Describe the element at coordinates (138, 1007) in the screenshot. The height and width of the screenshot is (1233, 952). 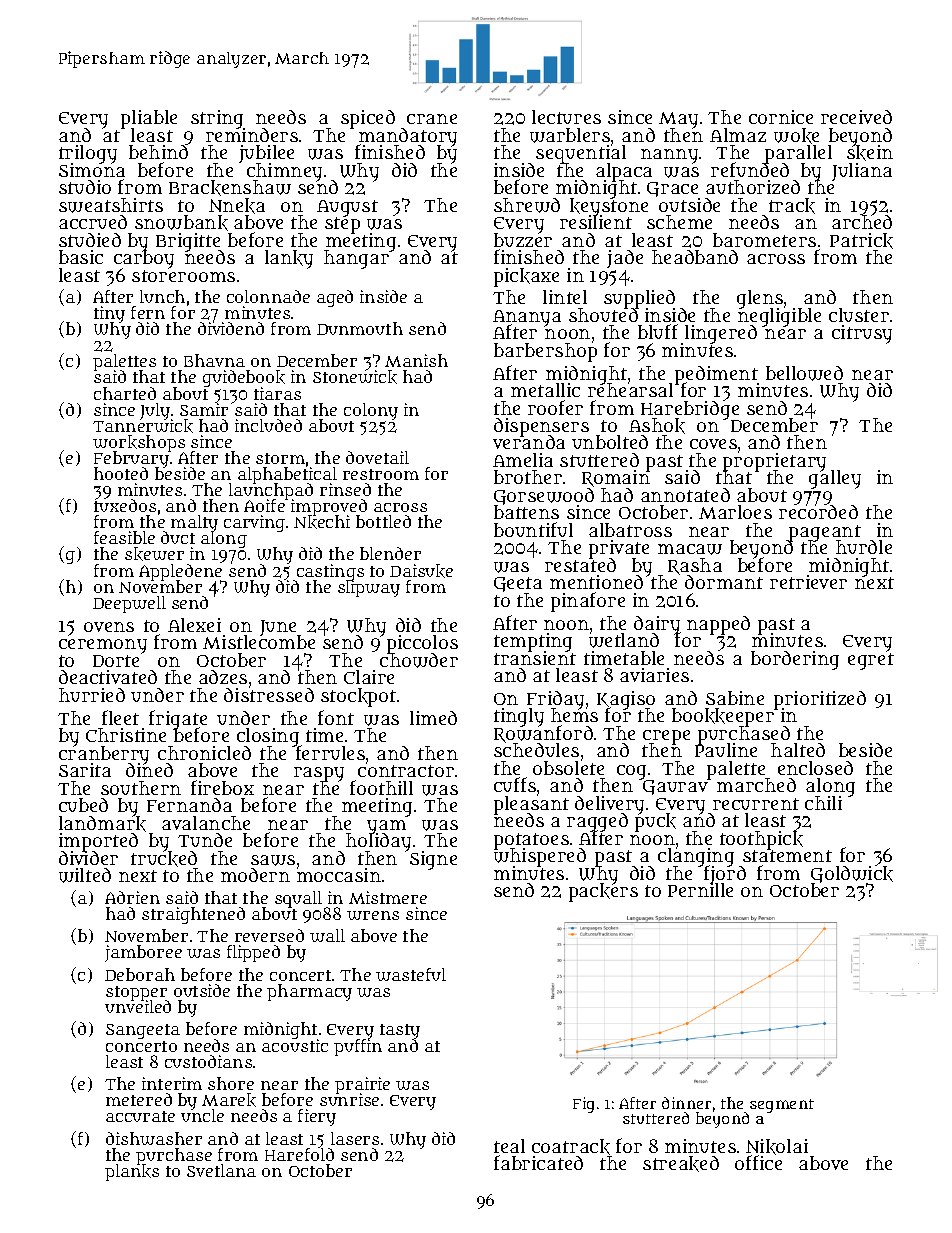
I see `unveiled` at that location.
